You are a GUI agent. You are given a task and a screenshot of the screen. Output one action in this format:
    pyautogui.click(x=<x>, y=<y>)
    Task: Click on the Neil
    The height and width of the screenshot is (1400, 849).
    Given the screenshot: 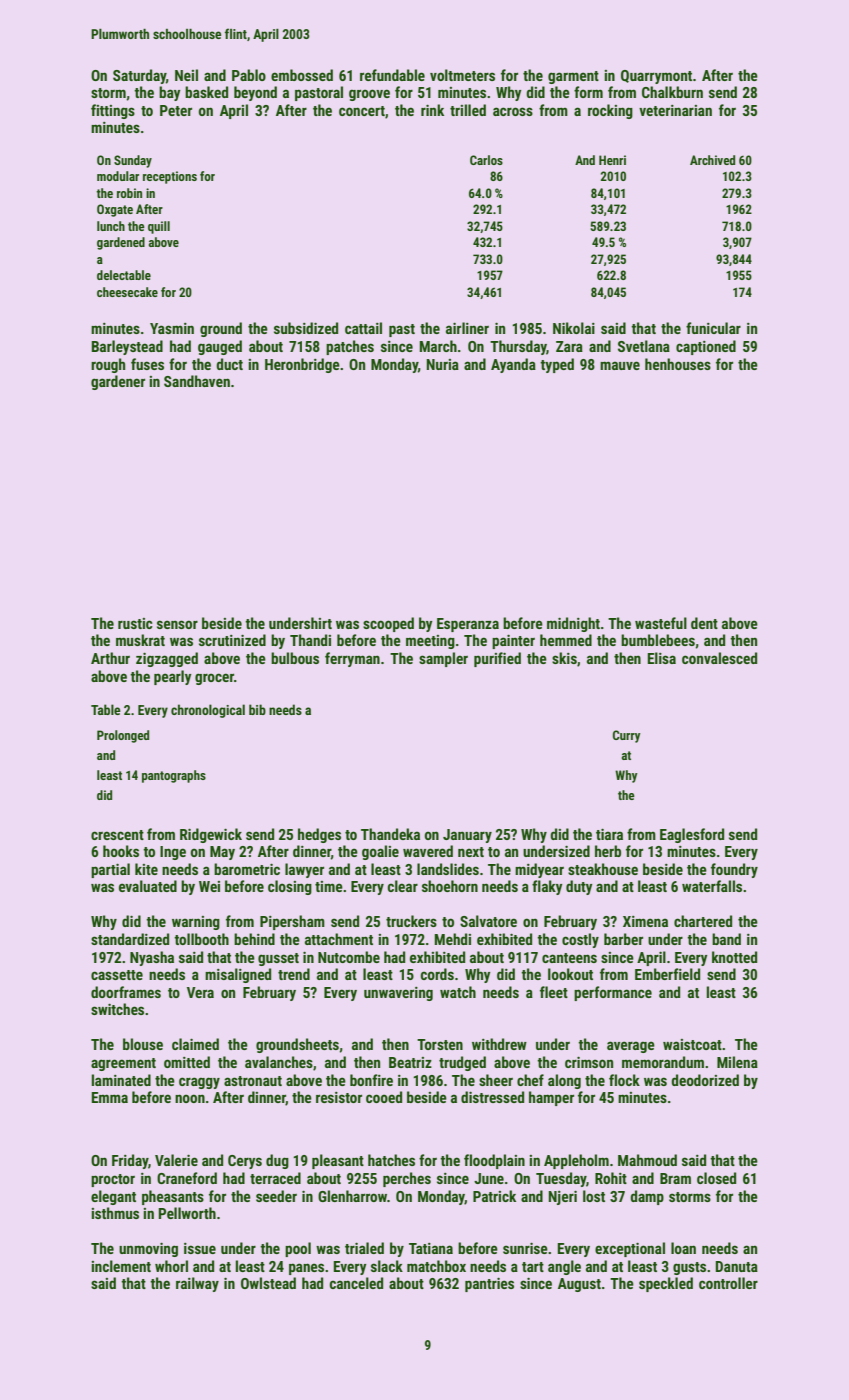 What is the action you would take?
    pyautogui.click(x=186, y=75)
